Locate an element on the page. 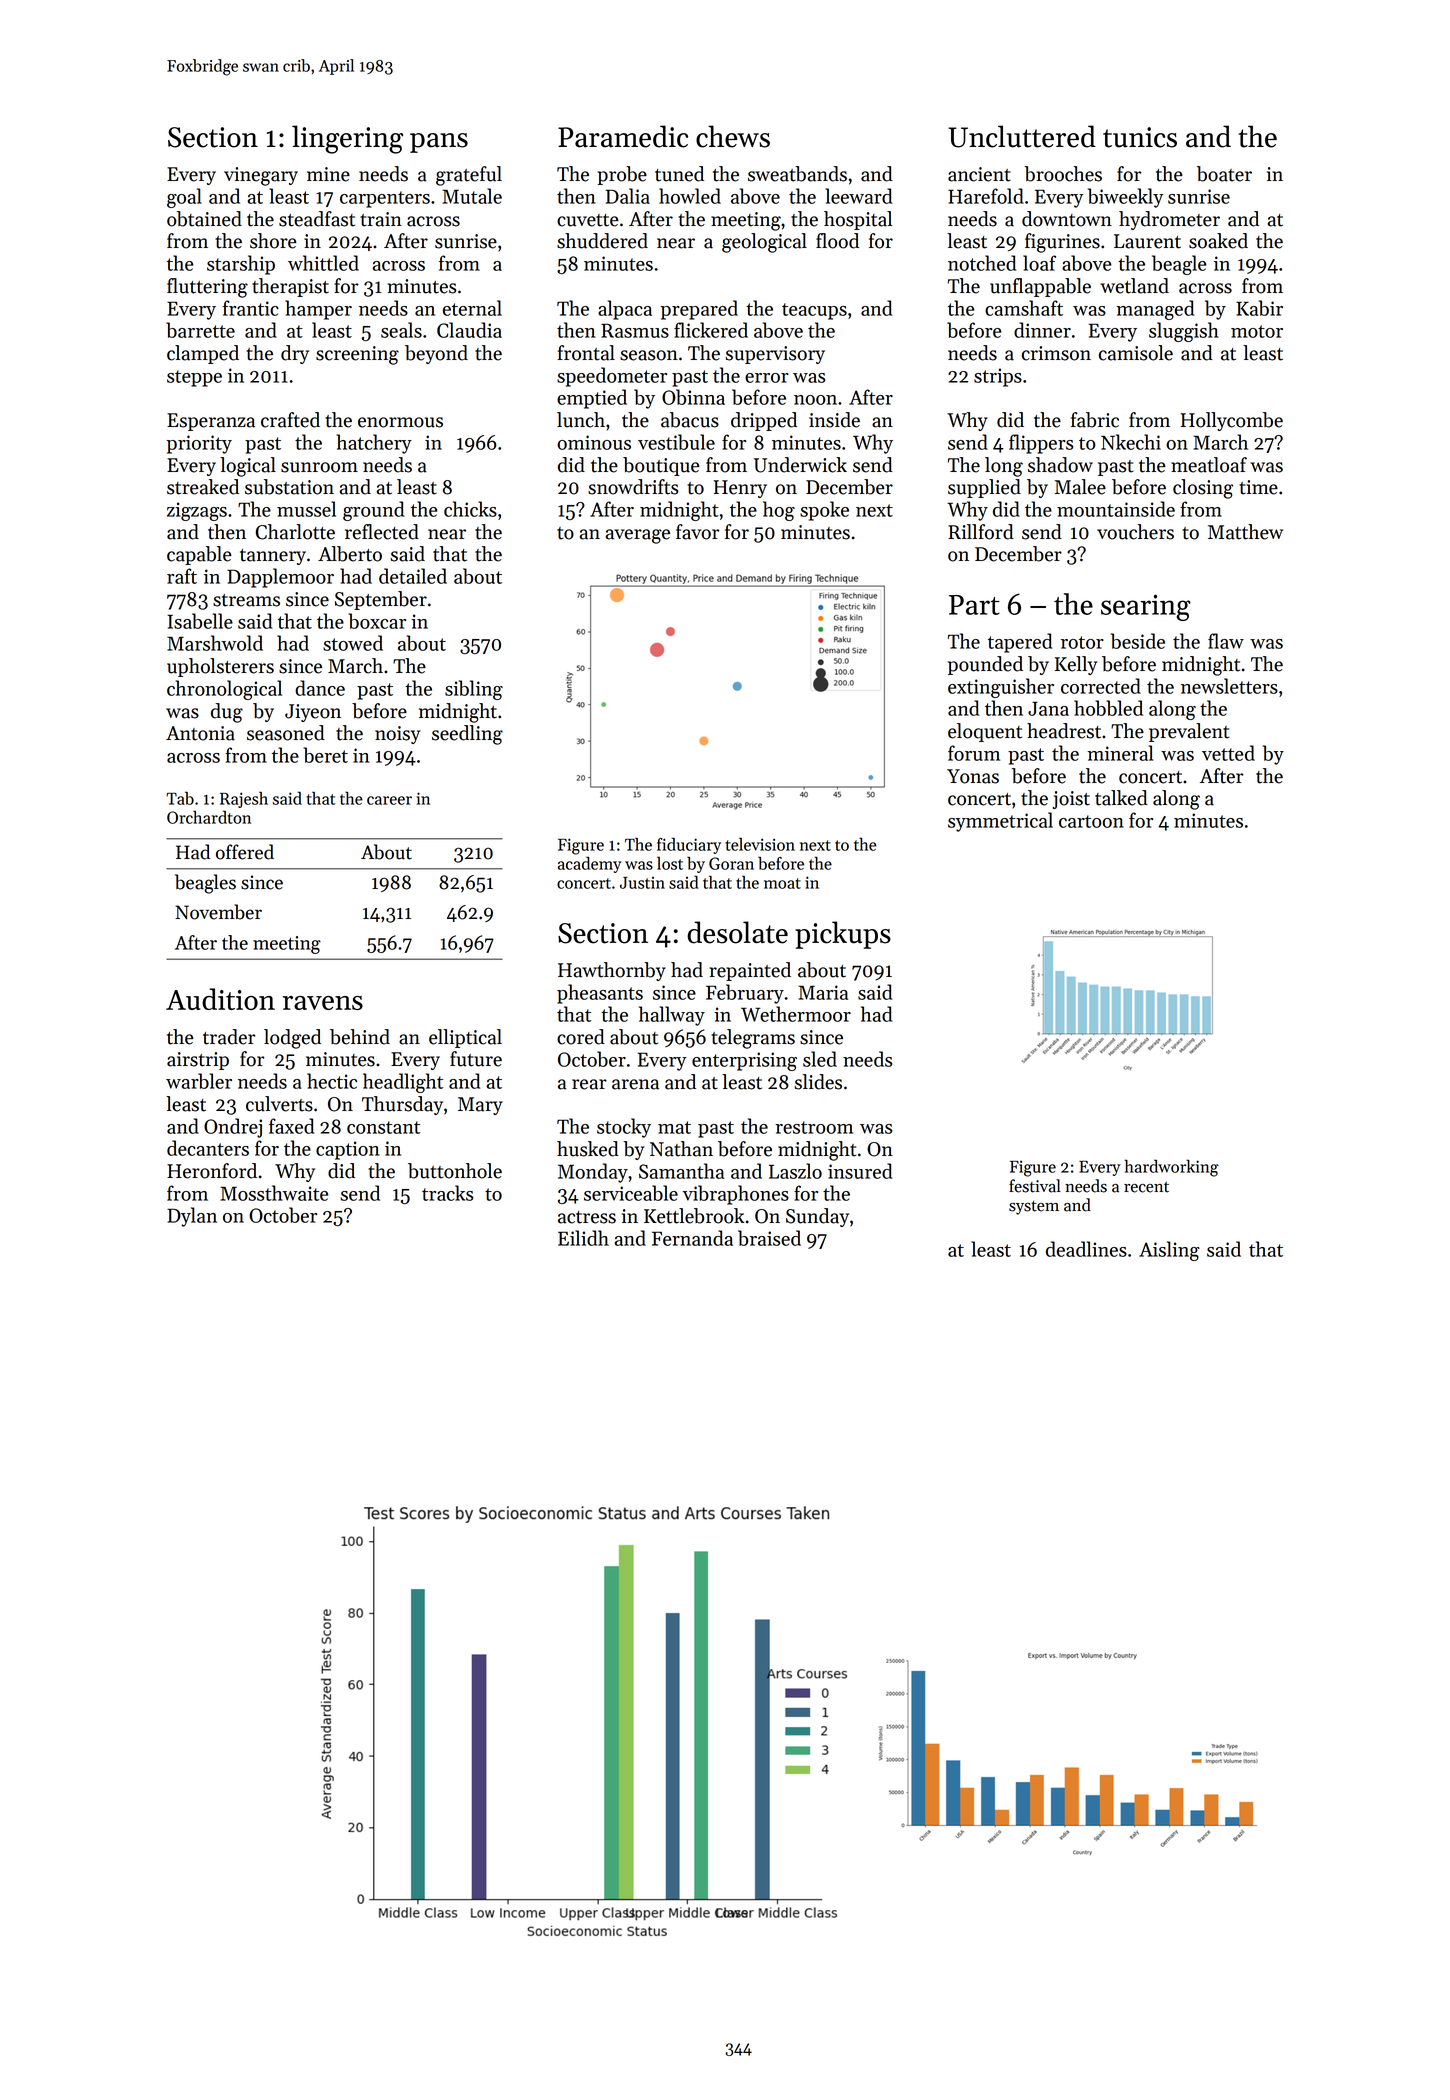 This image has height=2100, width=1450. fluttering is located at coordinates (207, 288).
